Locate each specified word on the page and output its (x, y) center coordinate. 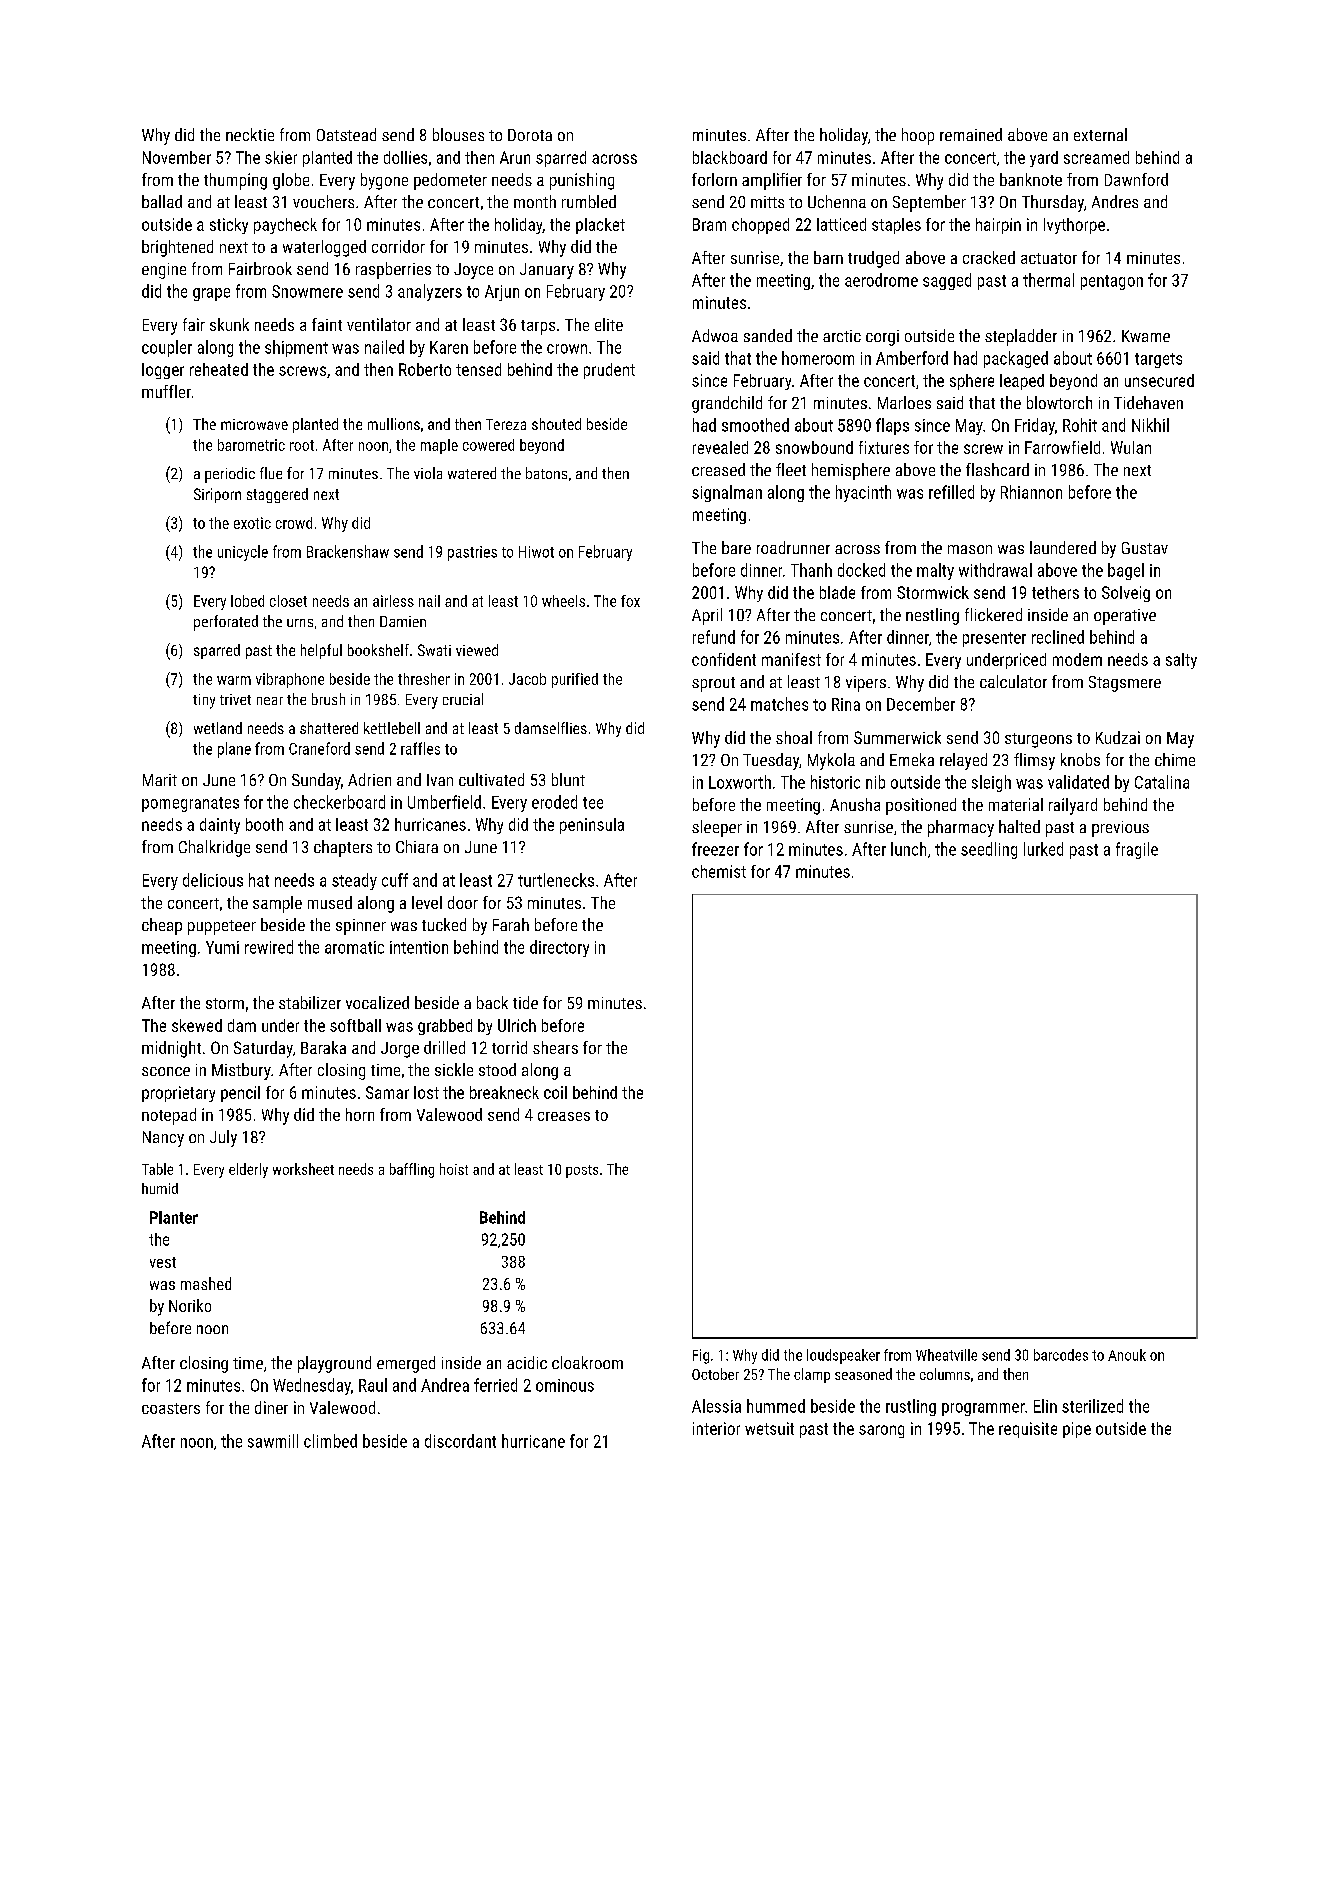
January (547, 271)
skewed (197, 1025)
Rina (846, 704)
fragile (1137, 850)
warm (234, 680)
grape (211, 294)
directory (559, 948)
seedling (989, 850)
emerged (406, 1364)
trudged (873, 259)
